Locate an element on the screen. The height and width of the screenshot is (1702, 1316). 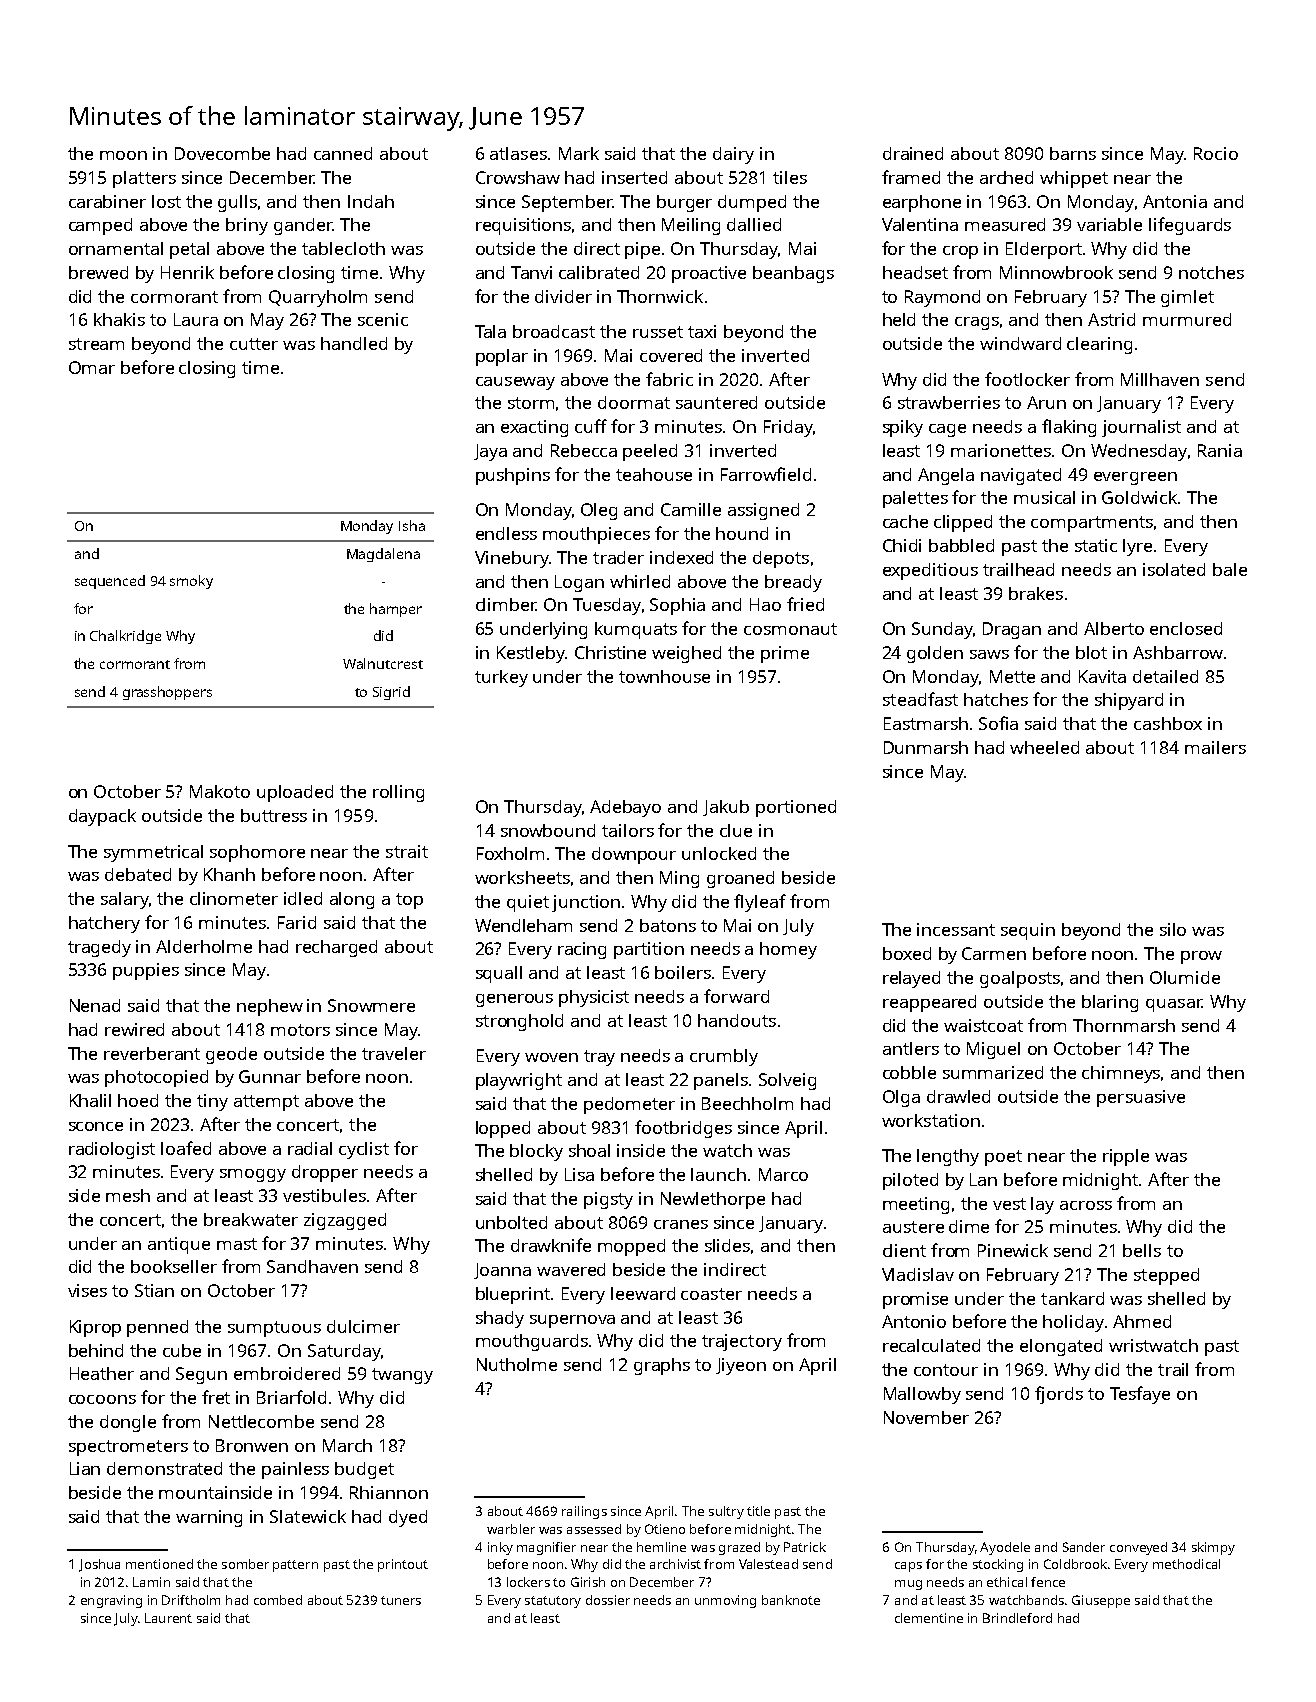
carabiner is located at coordinates (107, 201).
